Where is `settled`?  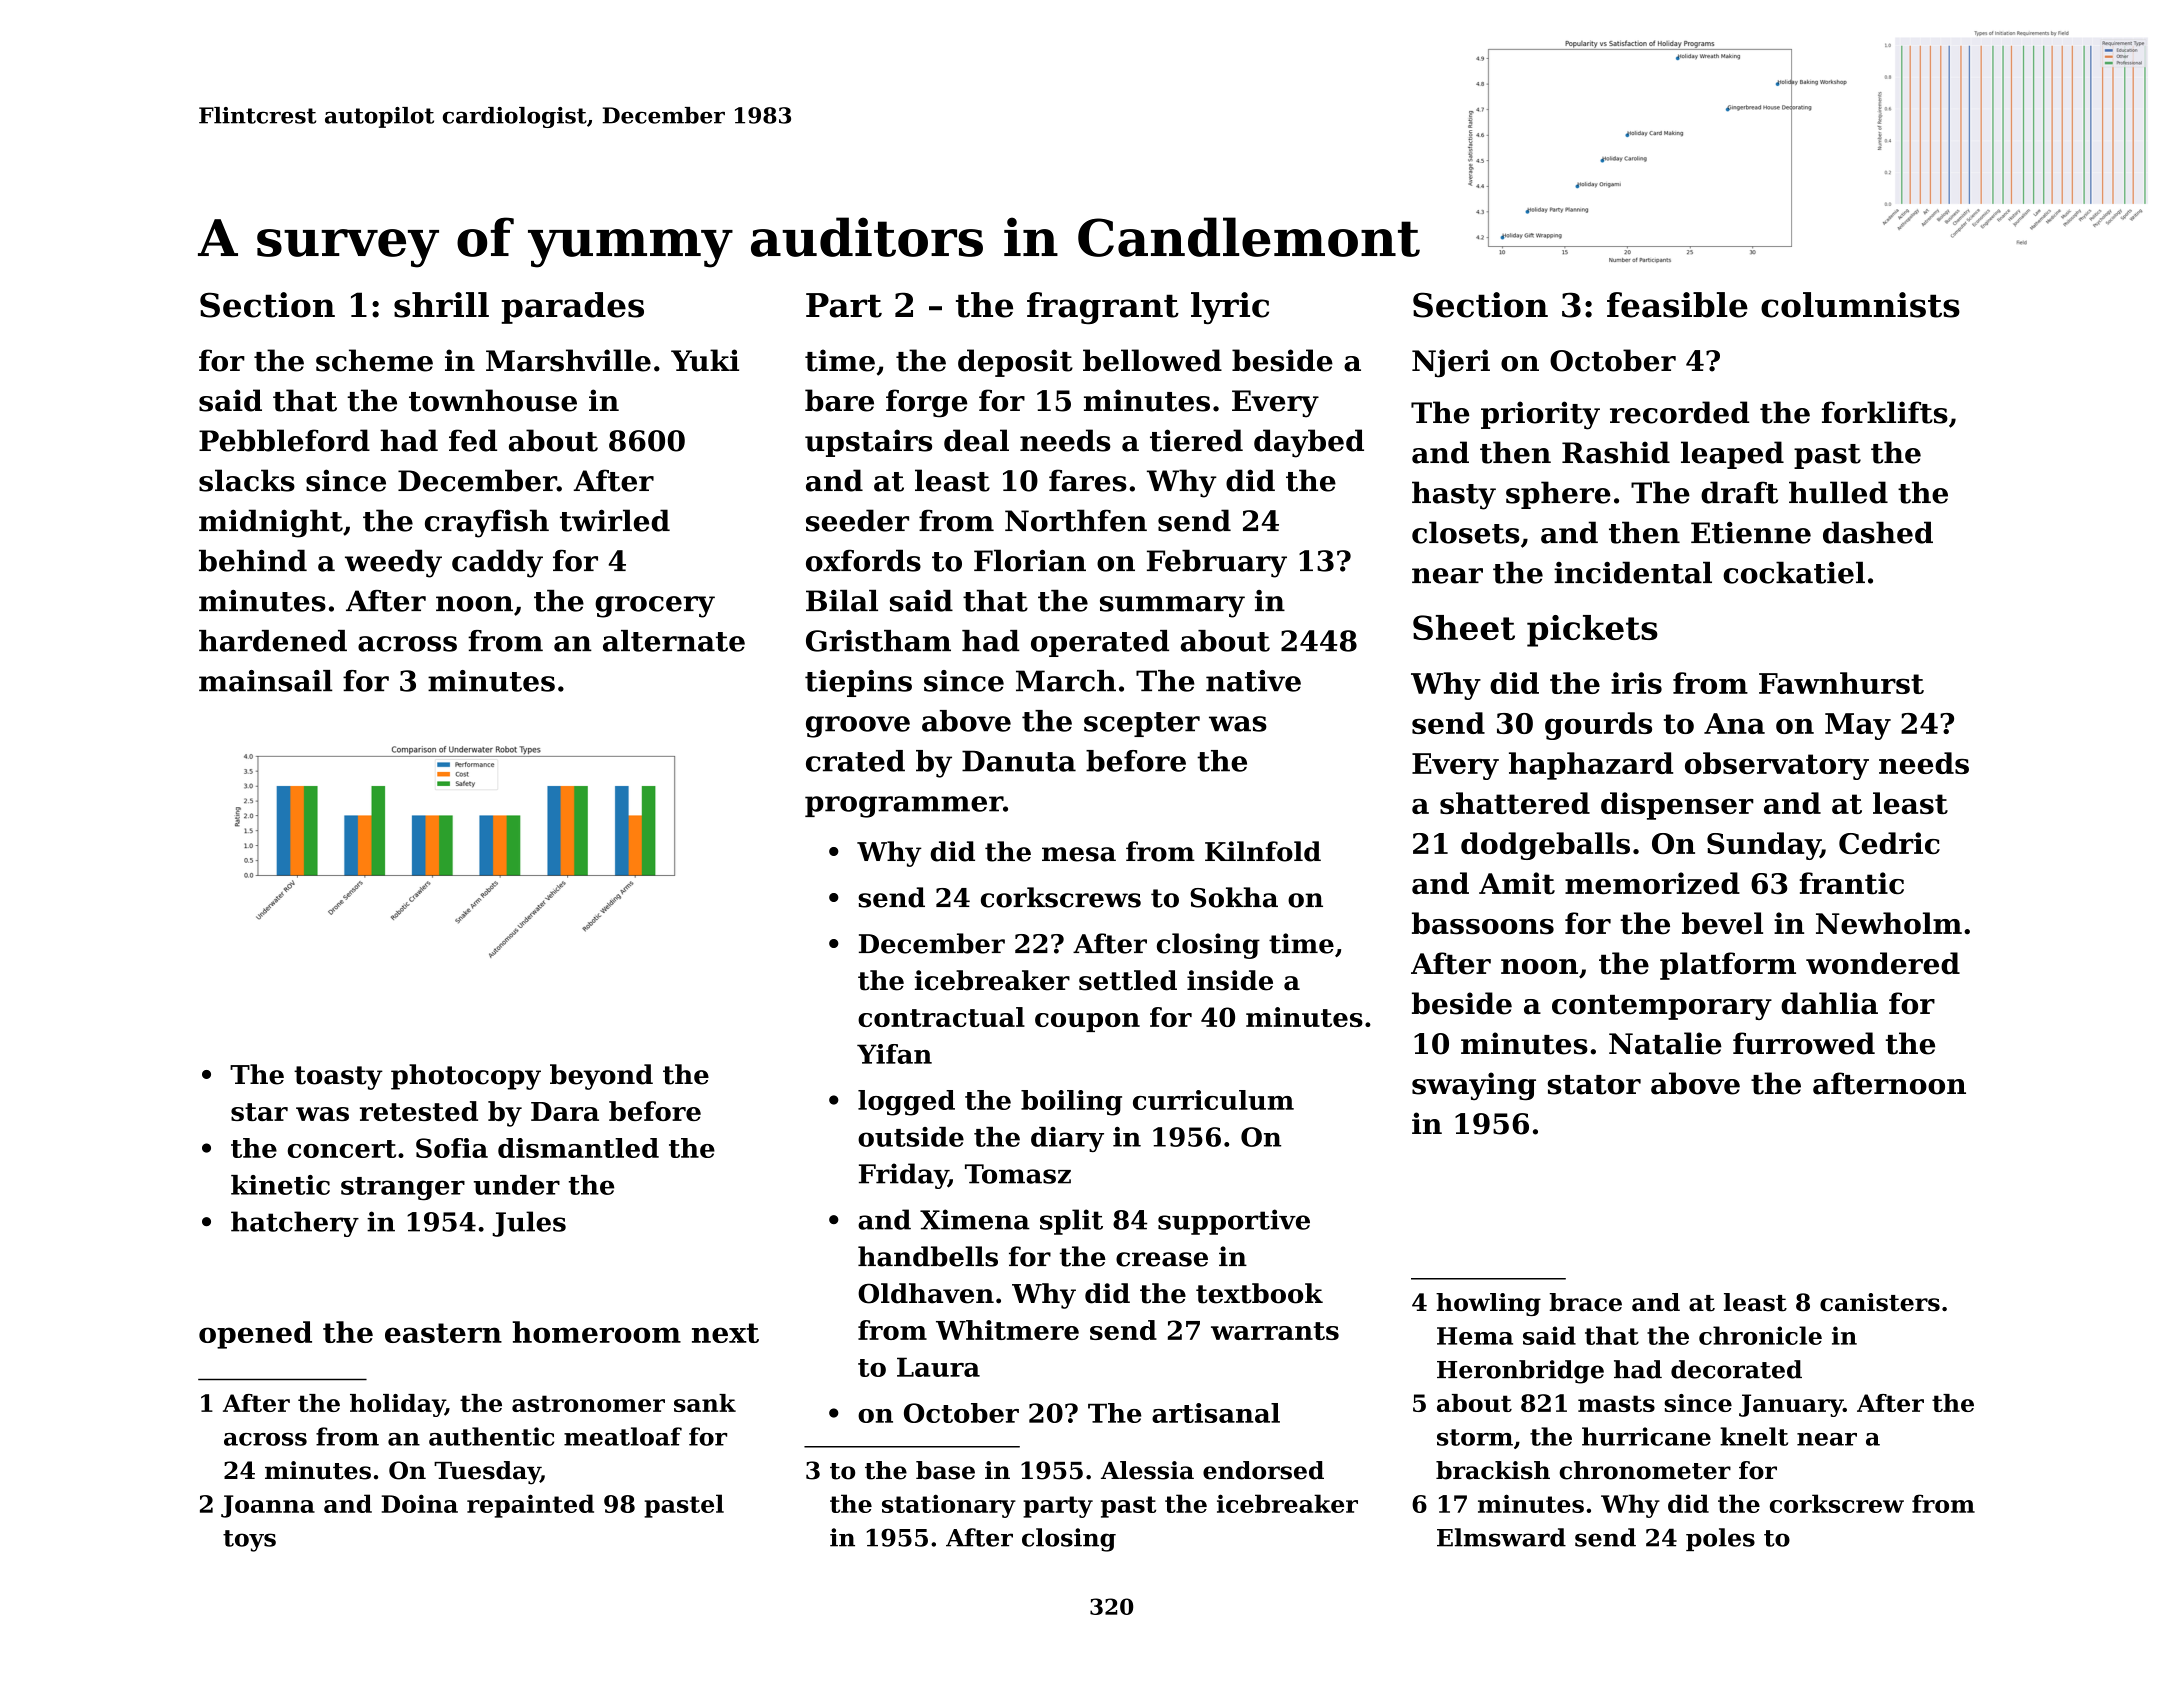 settled is located at coordinates (1128, 980).
